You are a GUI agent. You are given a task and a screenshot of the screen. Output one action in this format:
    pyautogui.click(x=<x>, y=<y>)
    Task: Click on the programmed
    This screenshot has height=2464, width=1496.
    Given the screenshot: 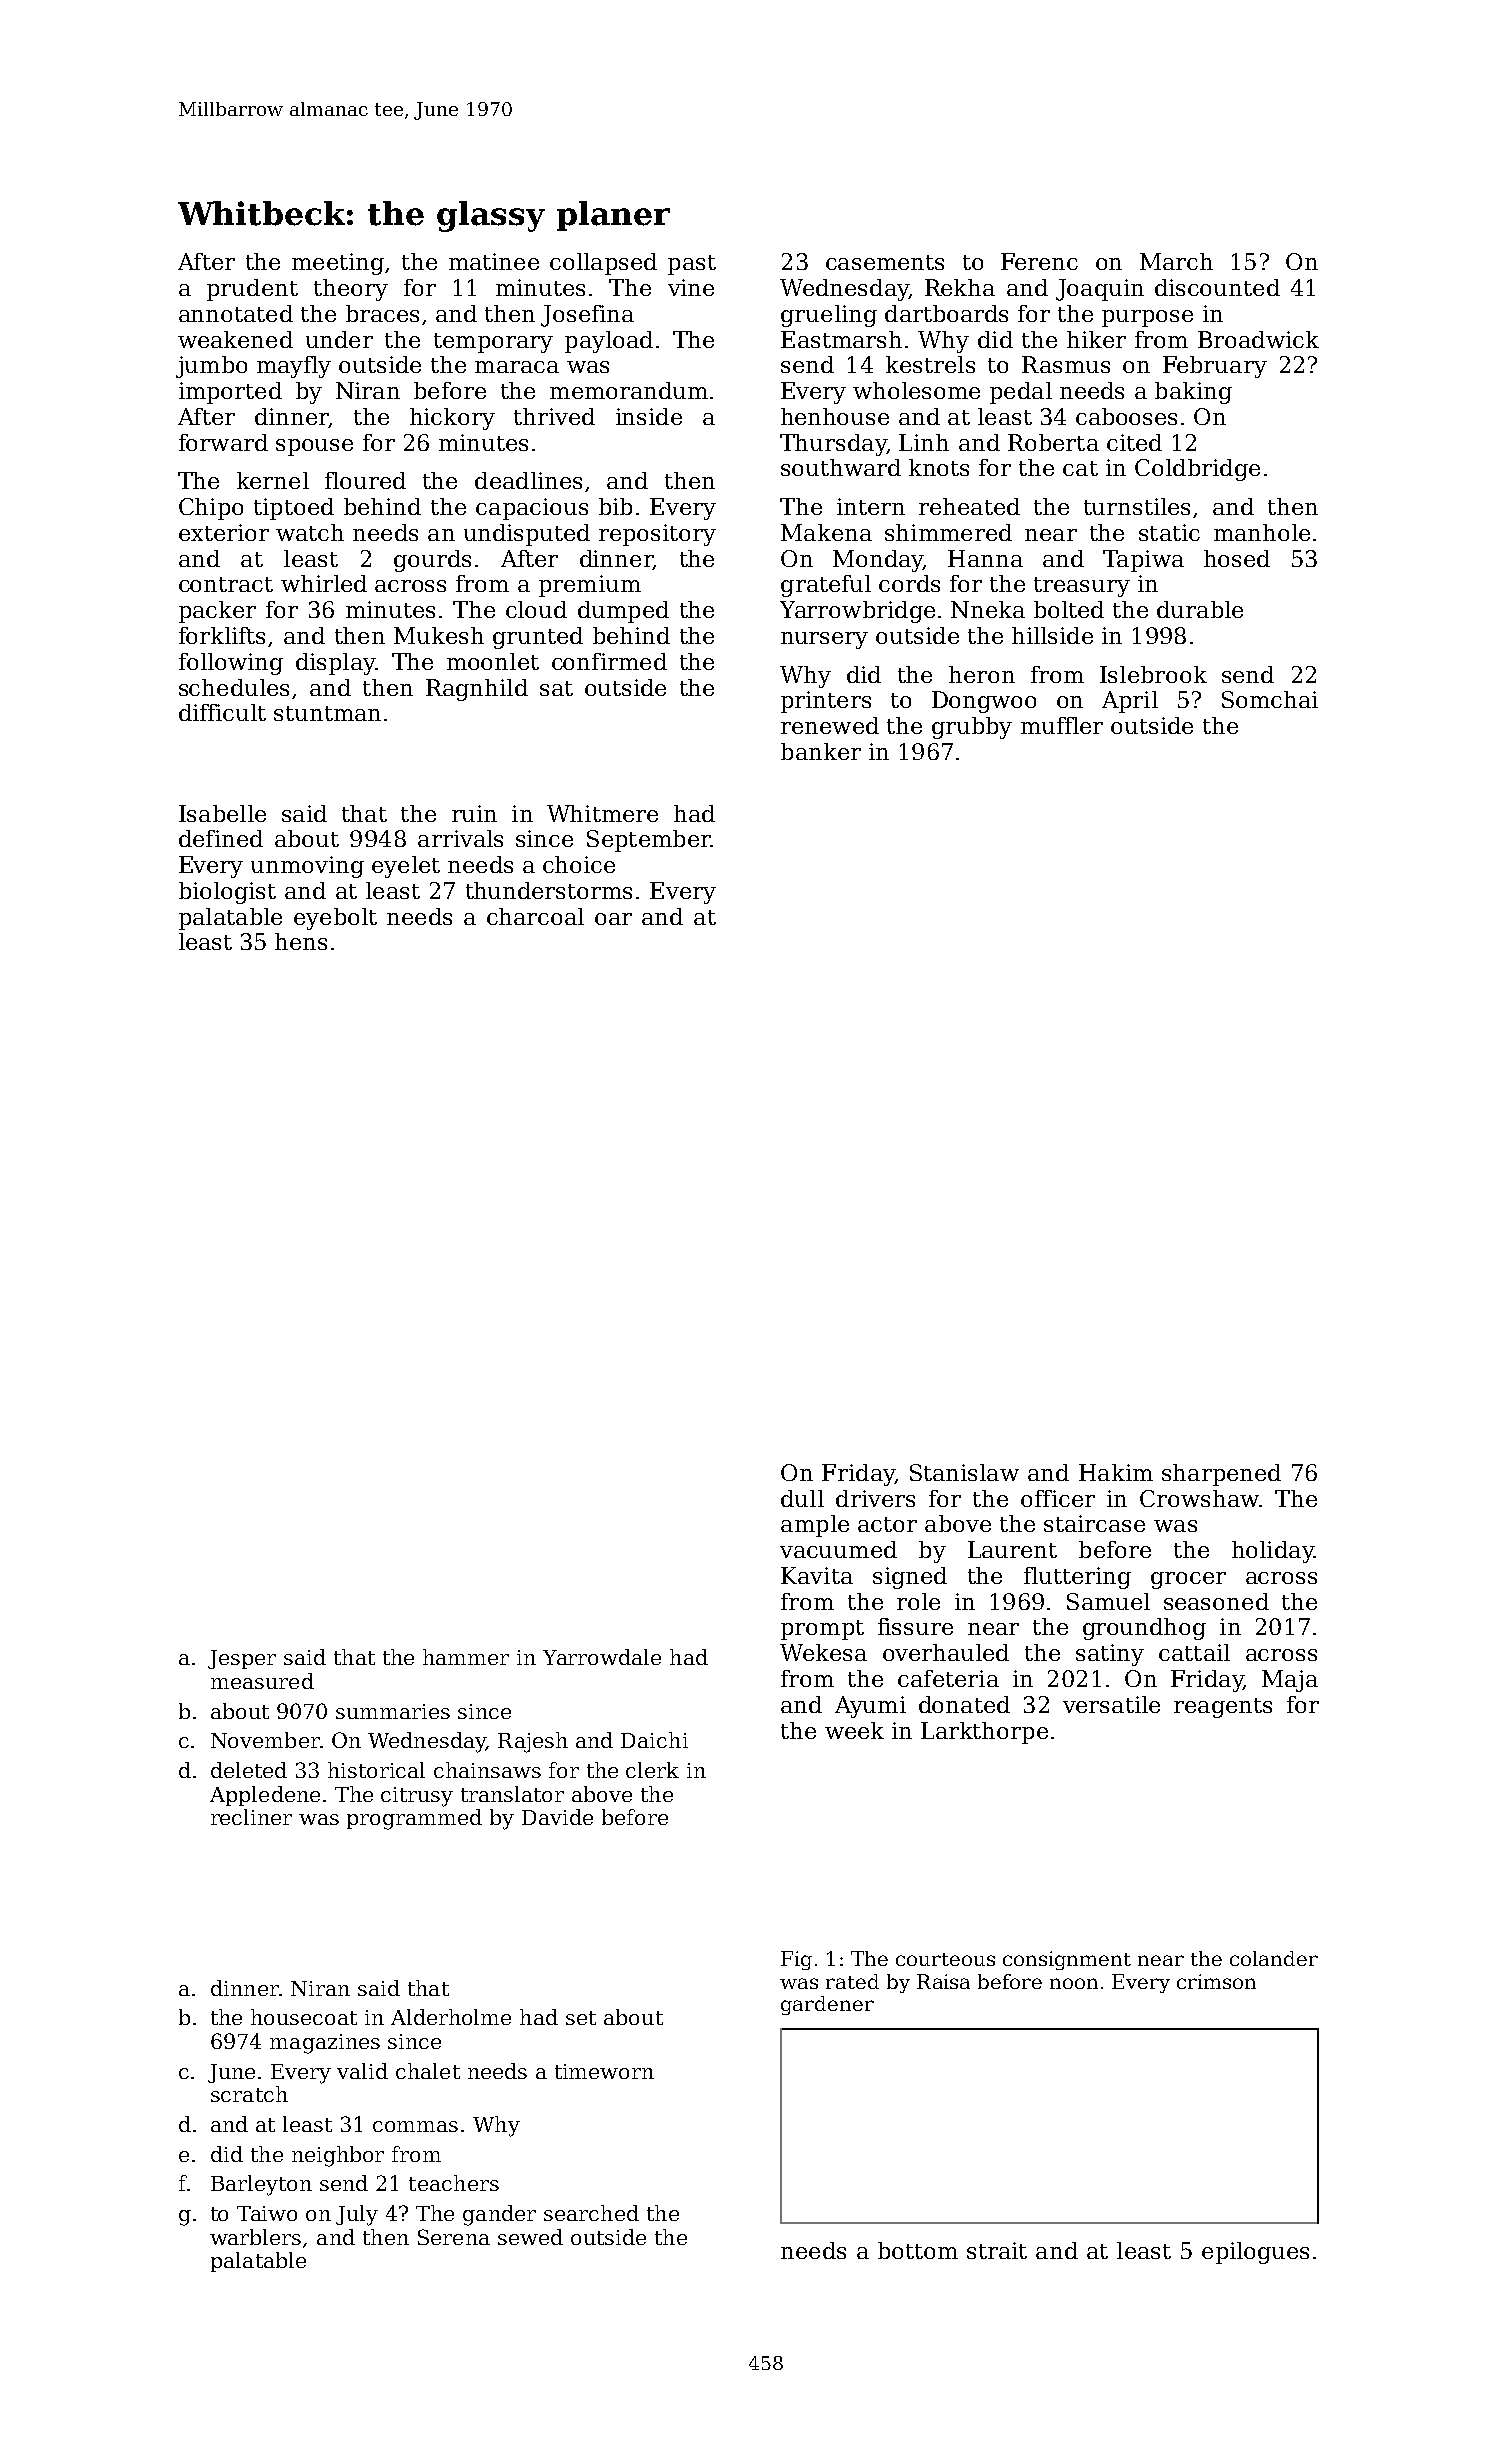 What is the action you would take?
    pyautogui.click(x=414, y=1819)
